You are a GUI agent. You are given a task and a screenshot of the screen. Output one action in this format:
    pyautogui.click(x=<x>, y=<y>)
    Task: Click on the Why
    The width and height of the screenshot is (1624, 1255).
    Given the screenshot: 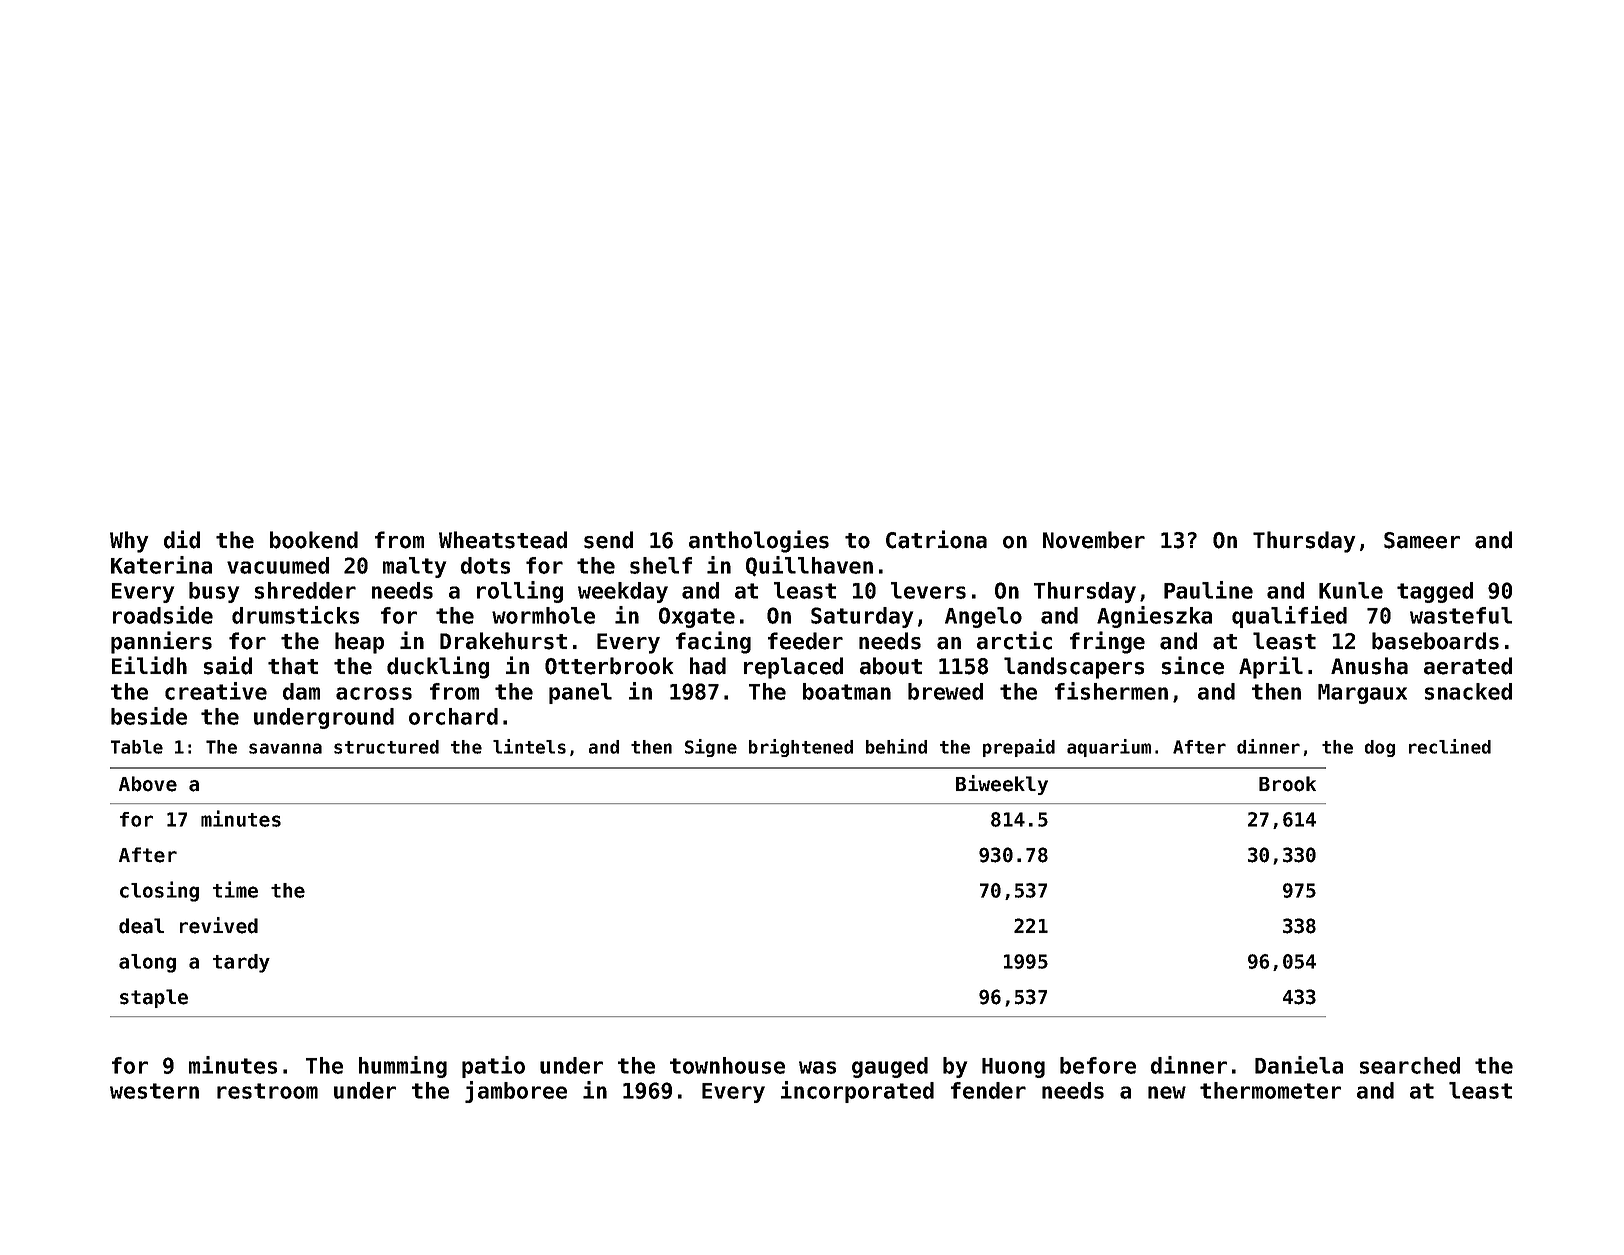 What is the action you would take?
    pyautogui.click(x=129, y=542)
